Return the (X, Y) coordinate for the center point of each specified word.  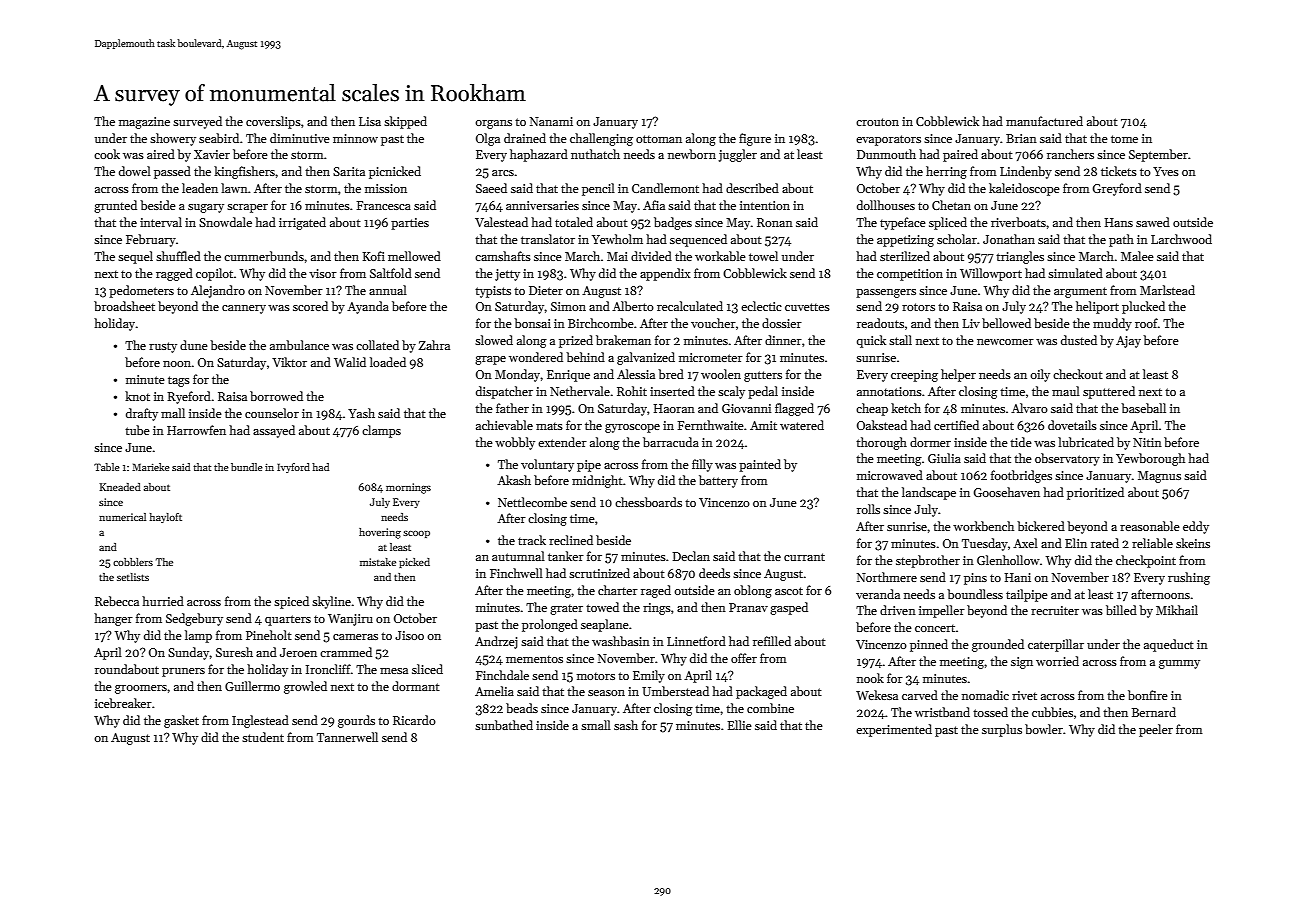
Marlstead (1167, 290)
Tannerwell (347, 737)
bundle (247, 467)
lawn (234, 188)
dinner (783, 340)
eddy (1196, 527)
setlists (133, 577)
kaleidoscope (1024, 189)
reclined (571, 540)
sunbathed (504, 725)
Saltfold (391, 273)
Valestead (501, 222)
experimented (894, 730)
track (532, 540)
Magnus (1159, 477)
